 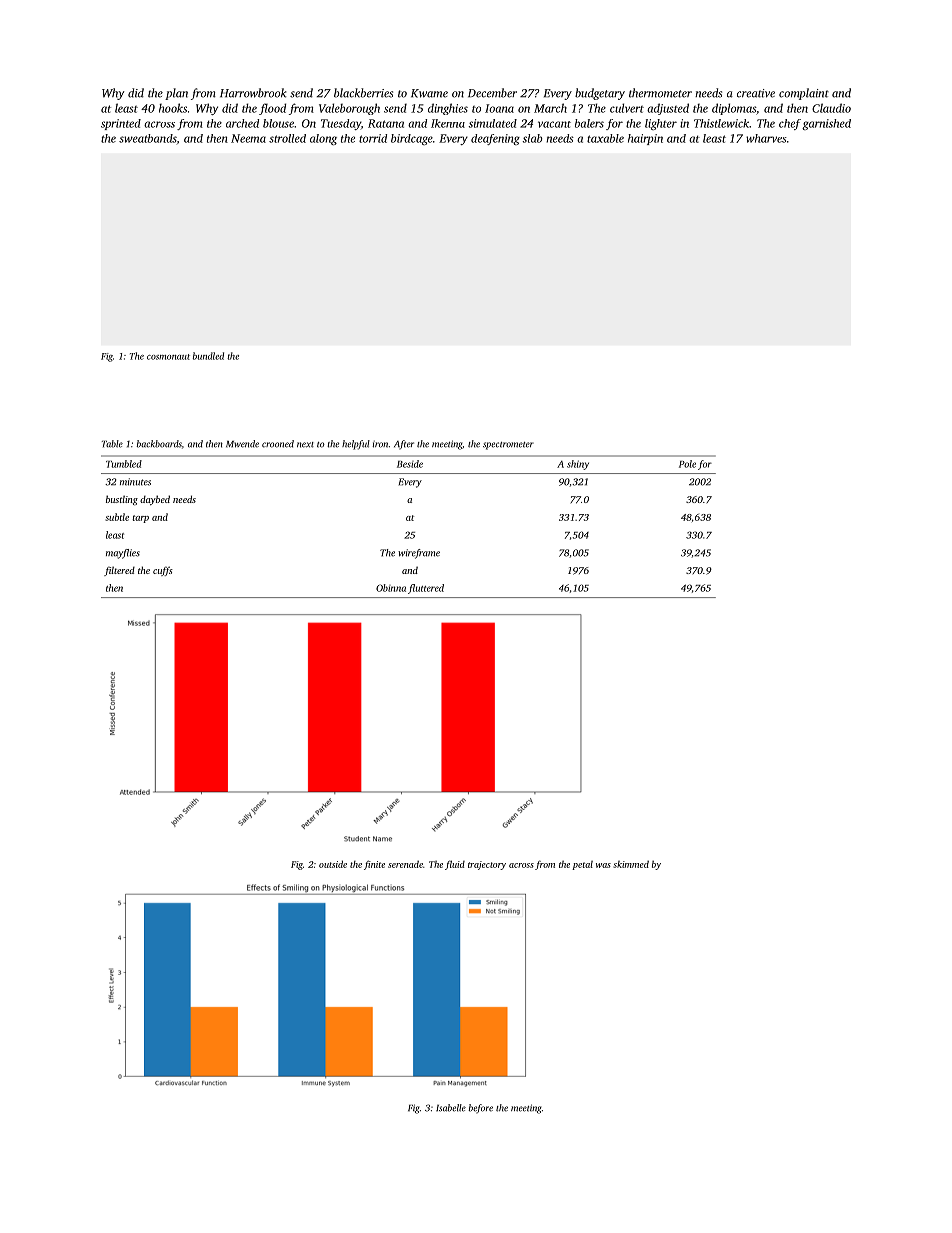 What do you see at coordinates (426, 589) in the screenshot?
I see `fluttered` at bounding box center [426, 589].
